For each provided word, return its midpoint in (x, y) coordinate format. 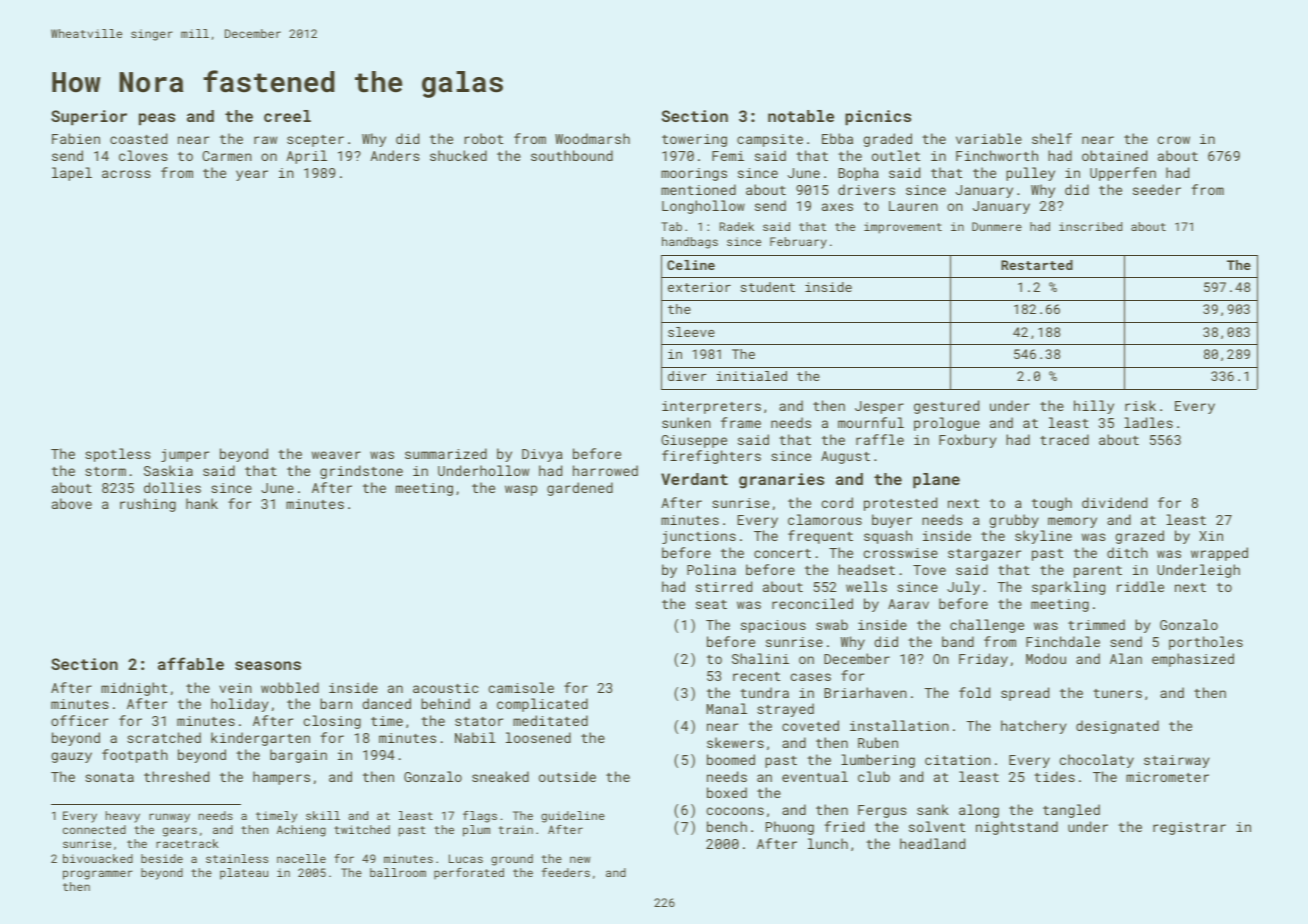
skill (323, 815)
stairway (1177, 761)
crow (1174, 140)
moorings (694, 174)
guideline (573, 817)
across (126, 174)
